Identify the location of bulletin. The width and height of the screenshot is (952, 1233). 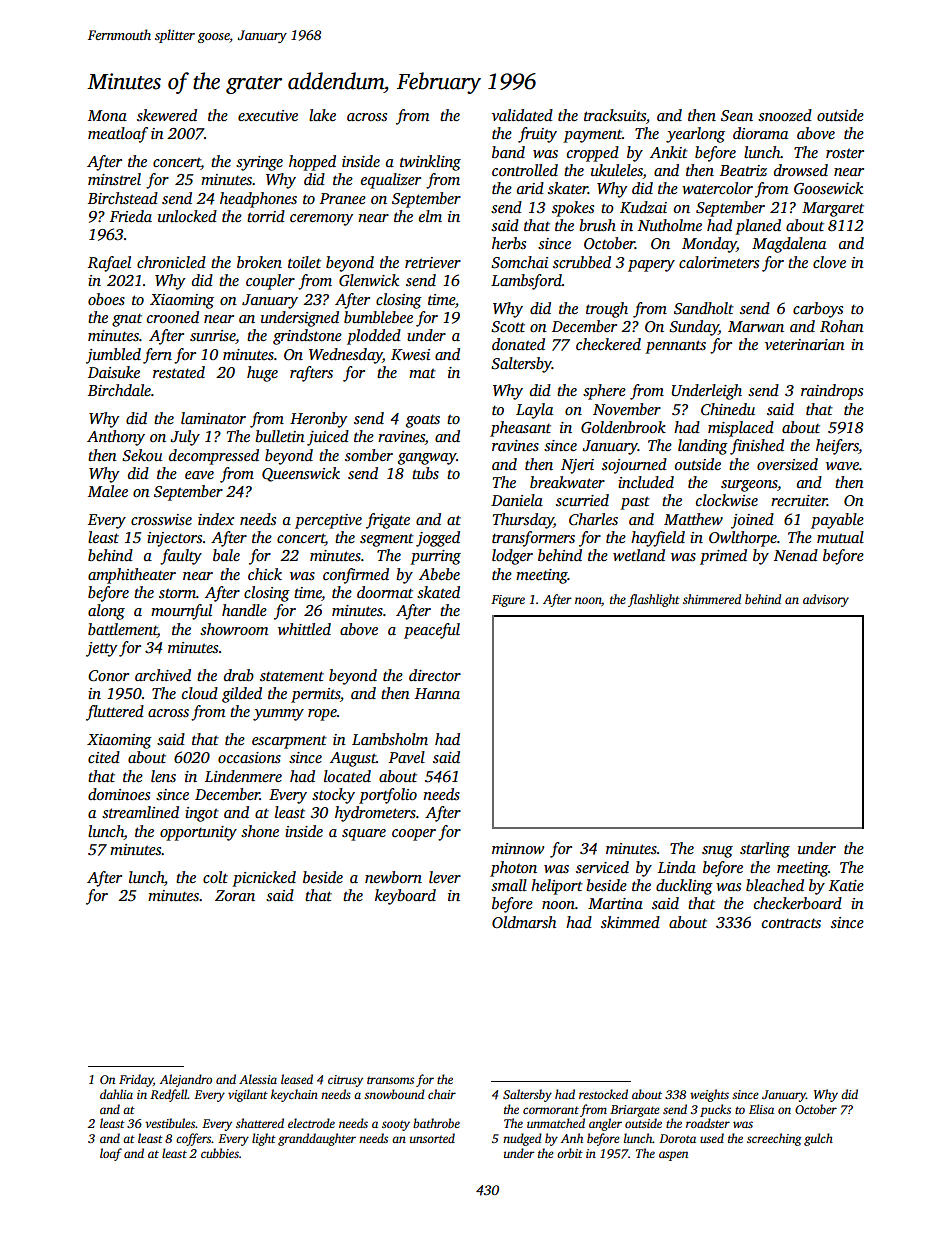
(280, 436).
